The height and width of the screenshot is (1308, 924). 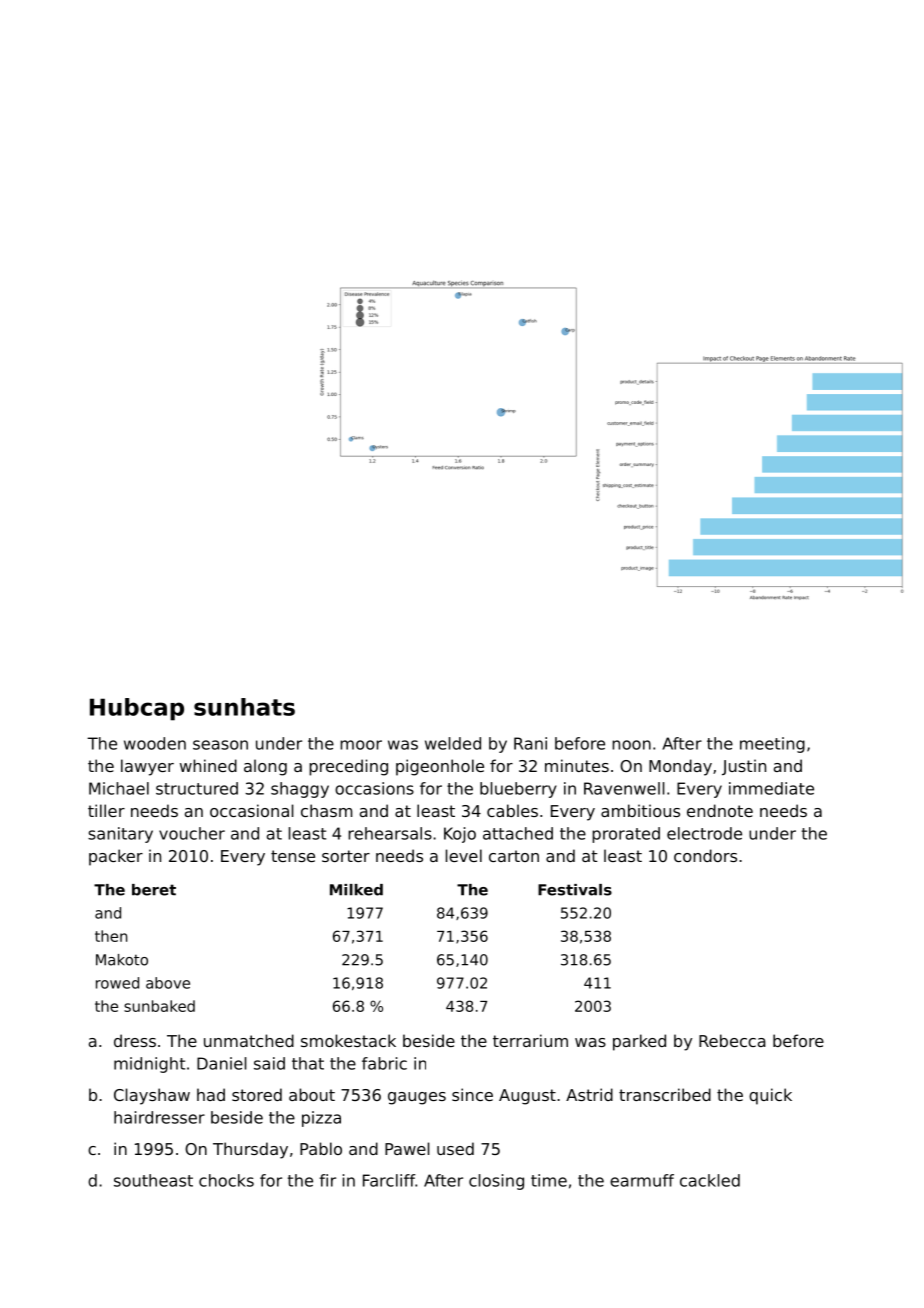 What do you see at coordinates (168, 983) in the screenshot?
I see `above` at bounding box center [168, 983].
